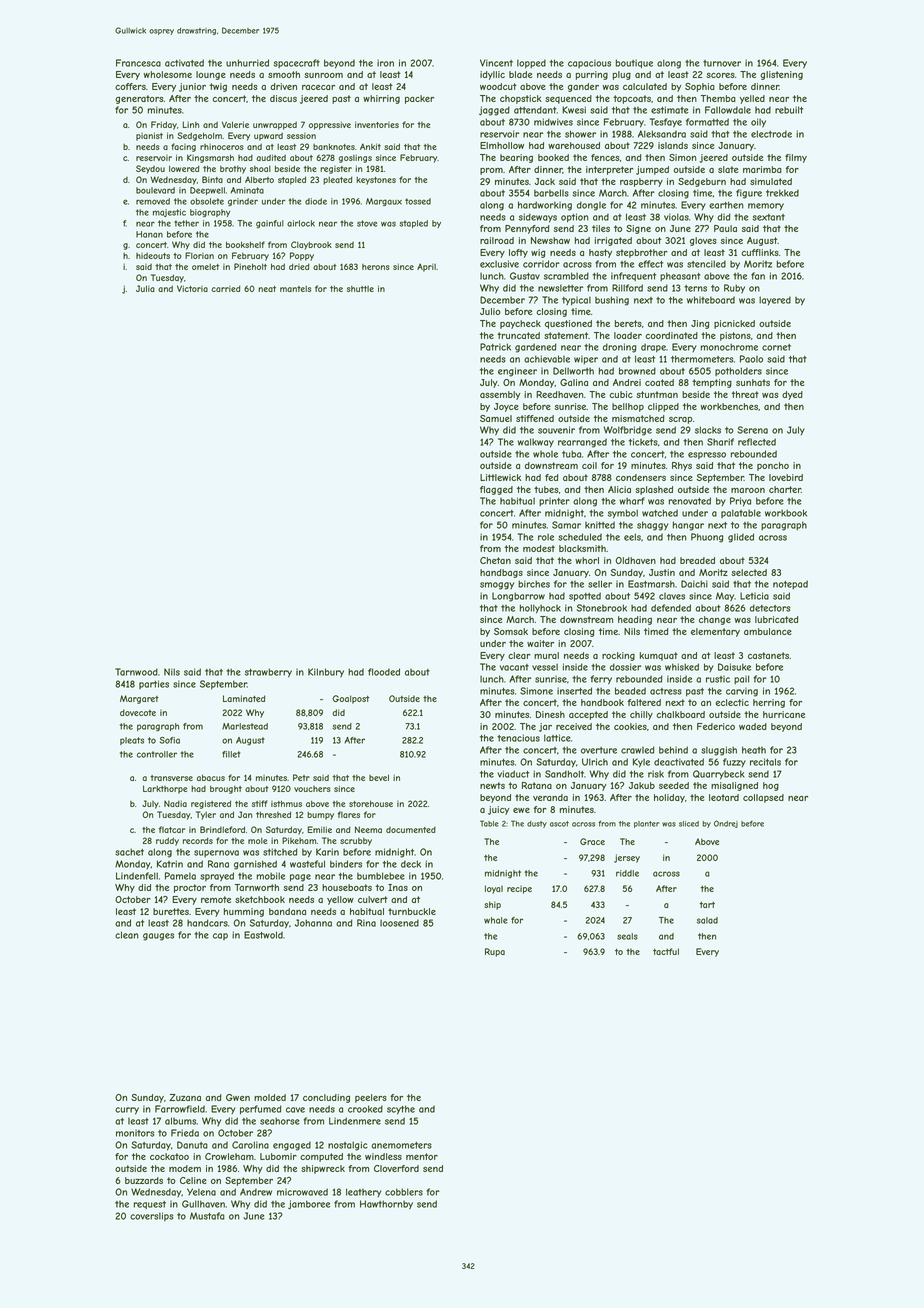 The height and width of the page is (1308, 924). Describe the element at coordinates (495, 952) in the page. I see `Rupa` at that location.
